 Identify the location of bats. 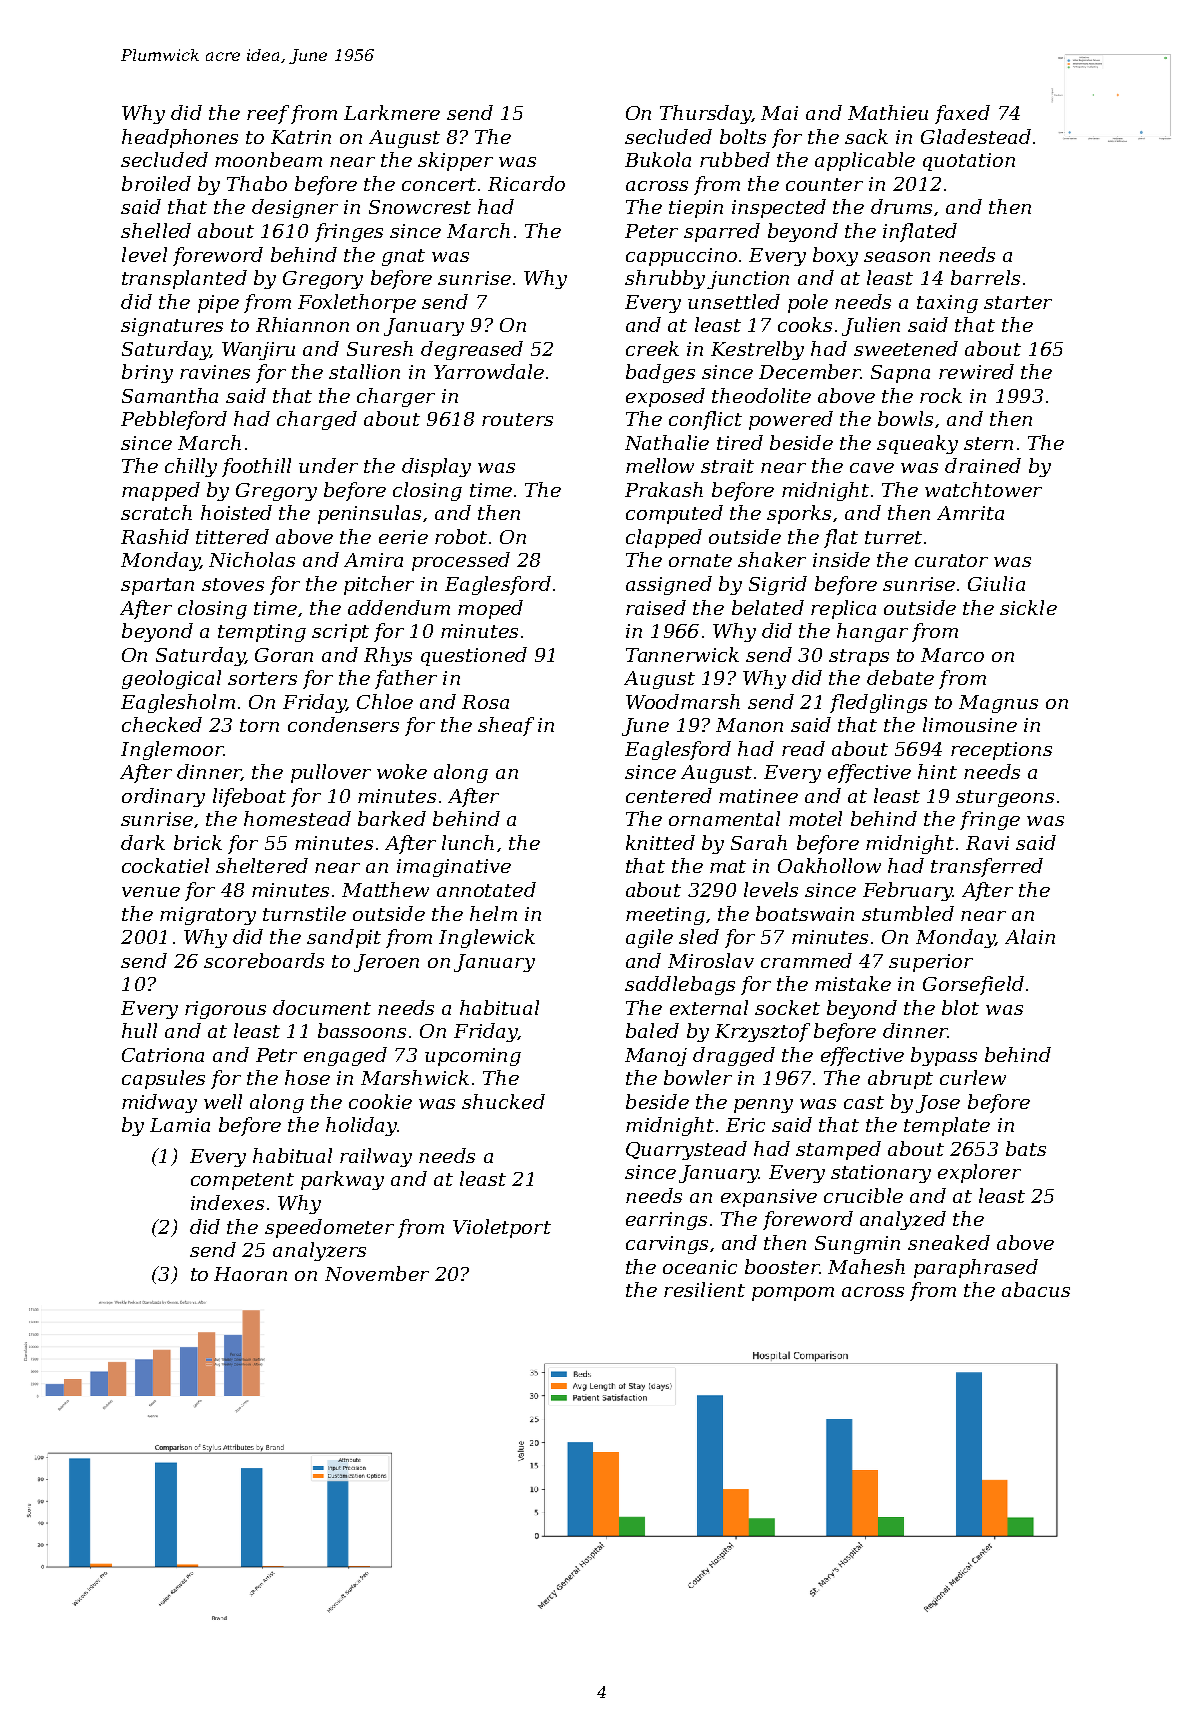
(1026, 1148).
